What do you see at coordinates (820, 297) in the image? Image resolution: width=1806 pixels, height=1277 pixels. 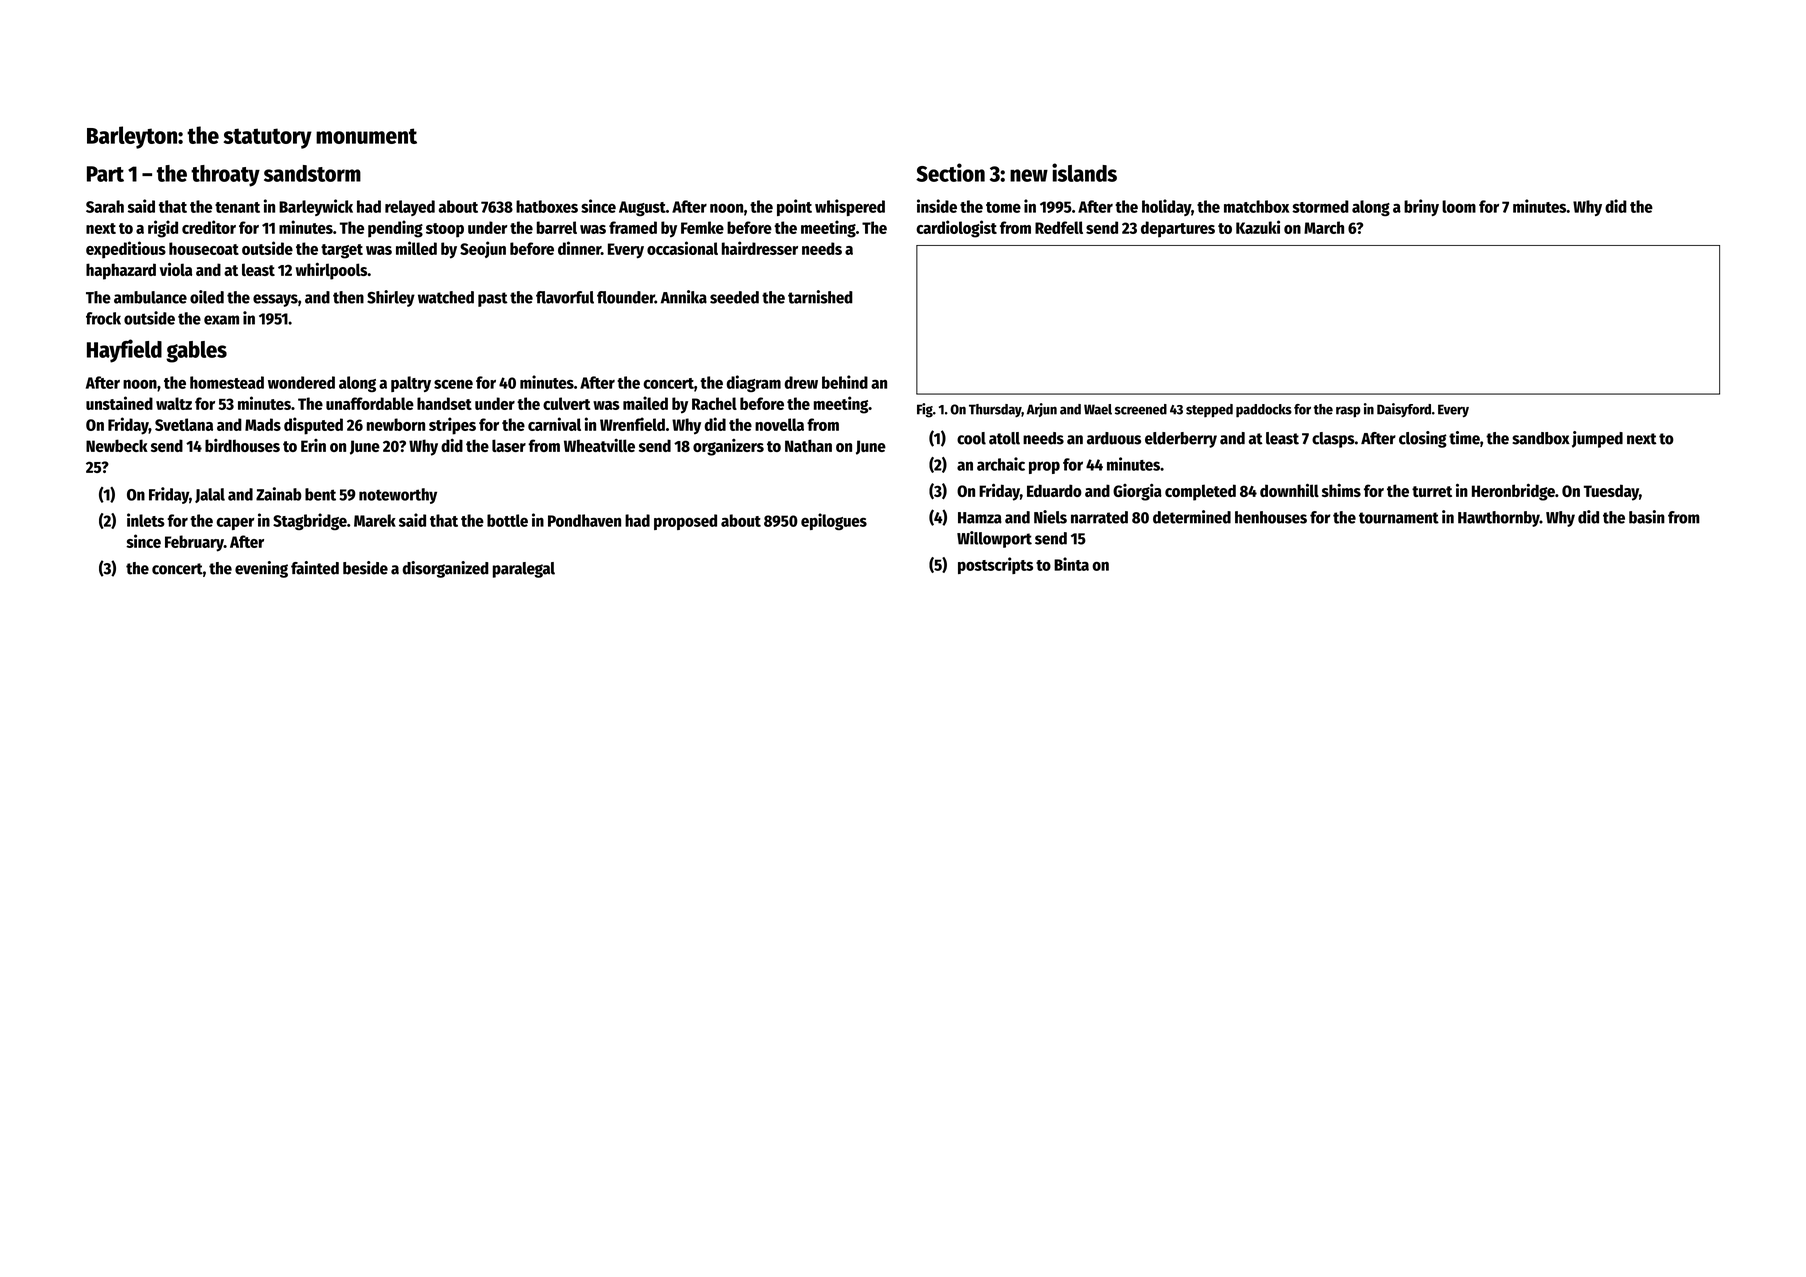 I see `tarnished` at bounding box center [820, 297].
